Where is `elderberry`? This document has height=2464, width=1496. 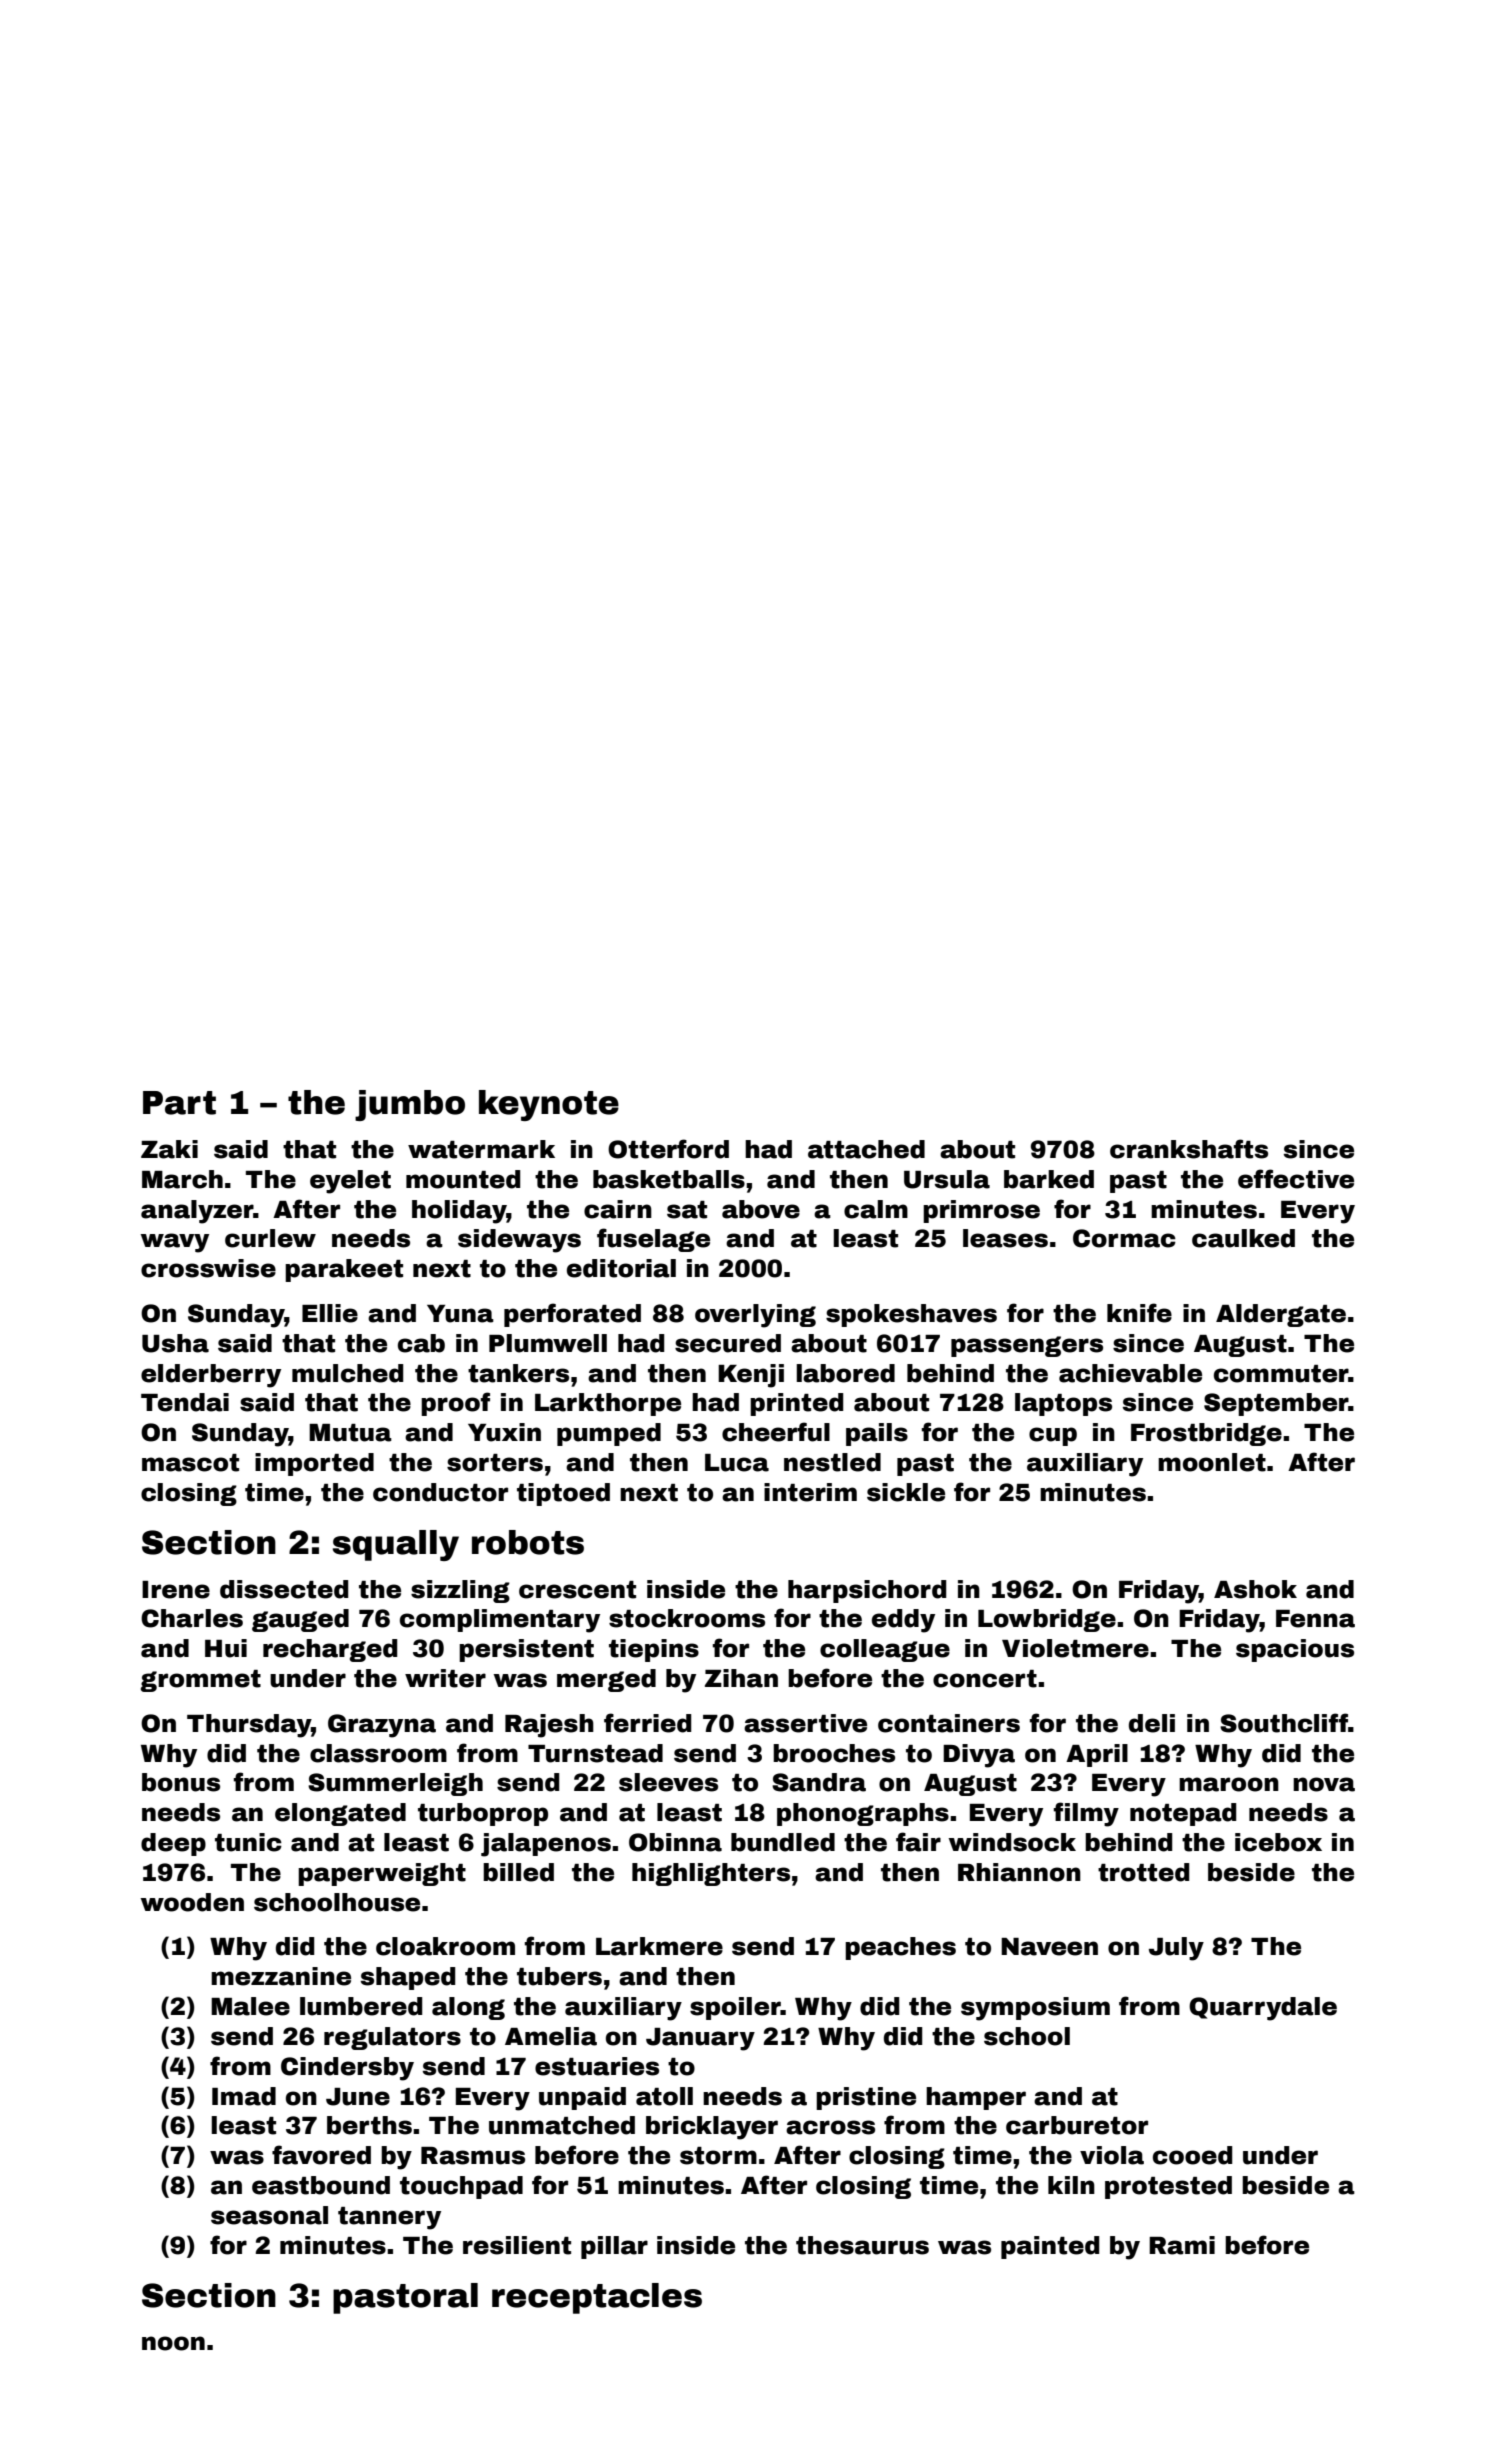 elderberry is located at coordinates (211, 1376).
